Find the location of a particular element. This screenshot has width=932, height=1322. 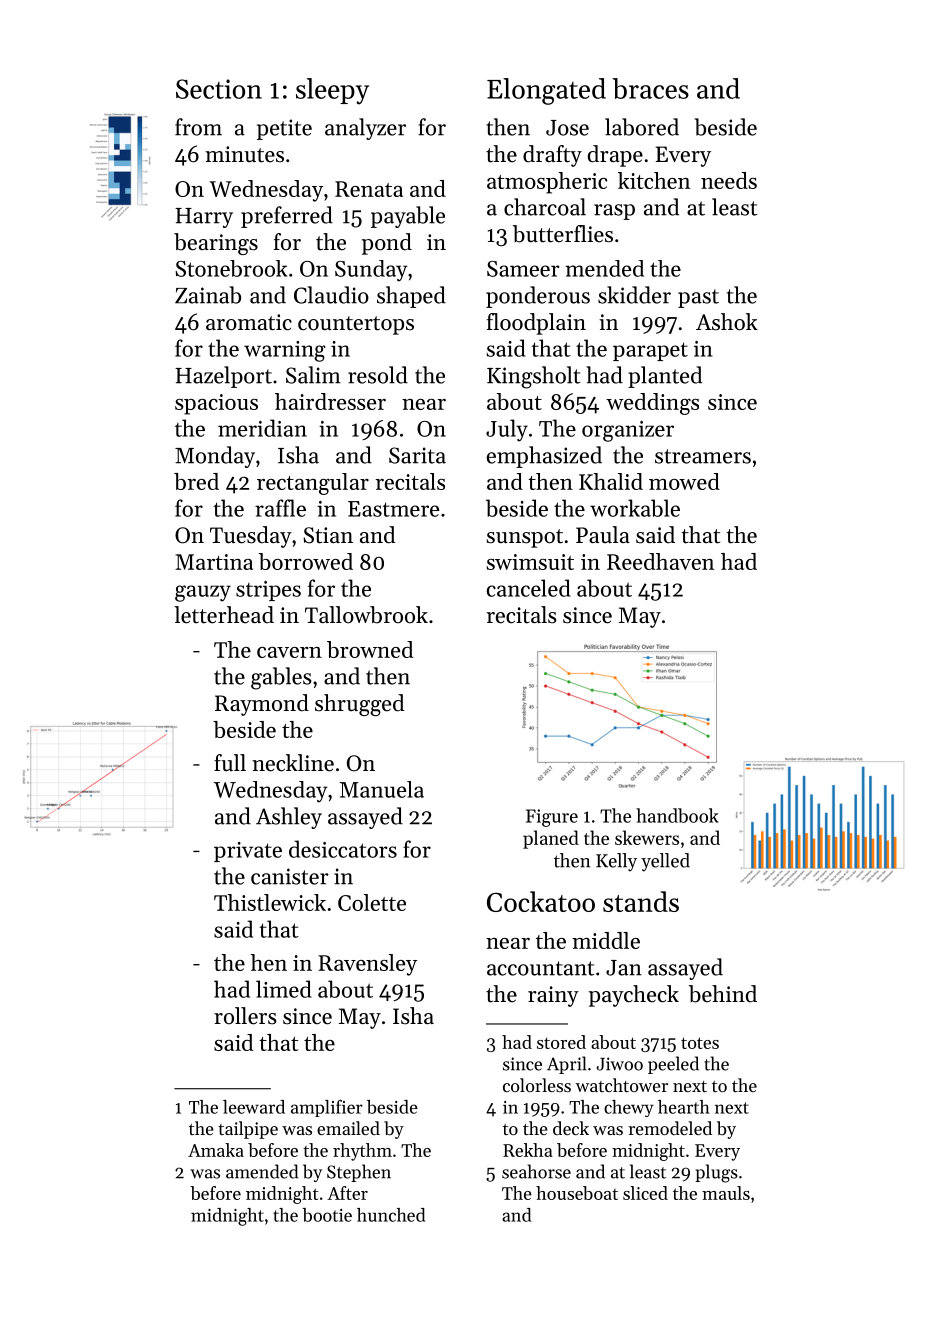

Martina is located at coordinates (214, 562).
